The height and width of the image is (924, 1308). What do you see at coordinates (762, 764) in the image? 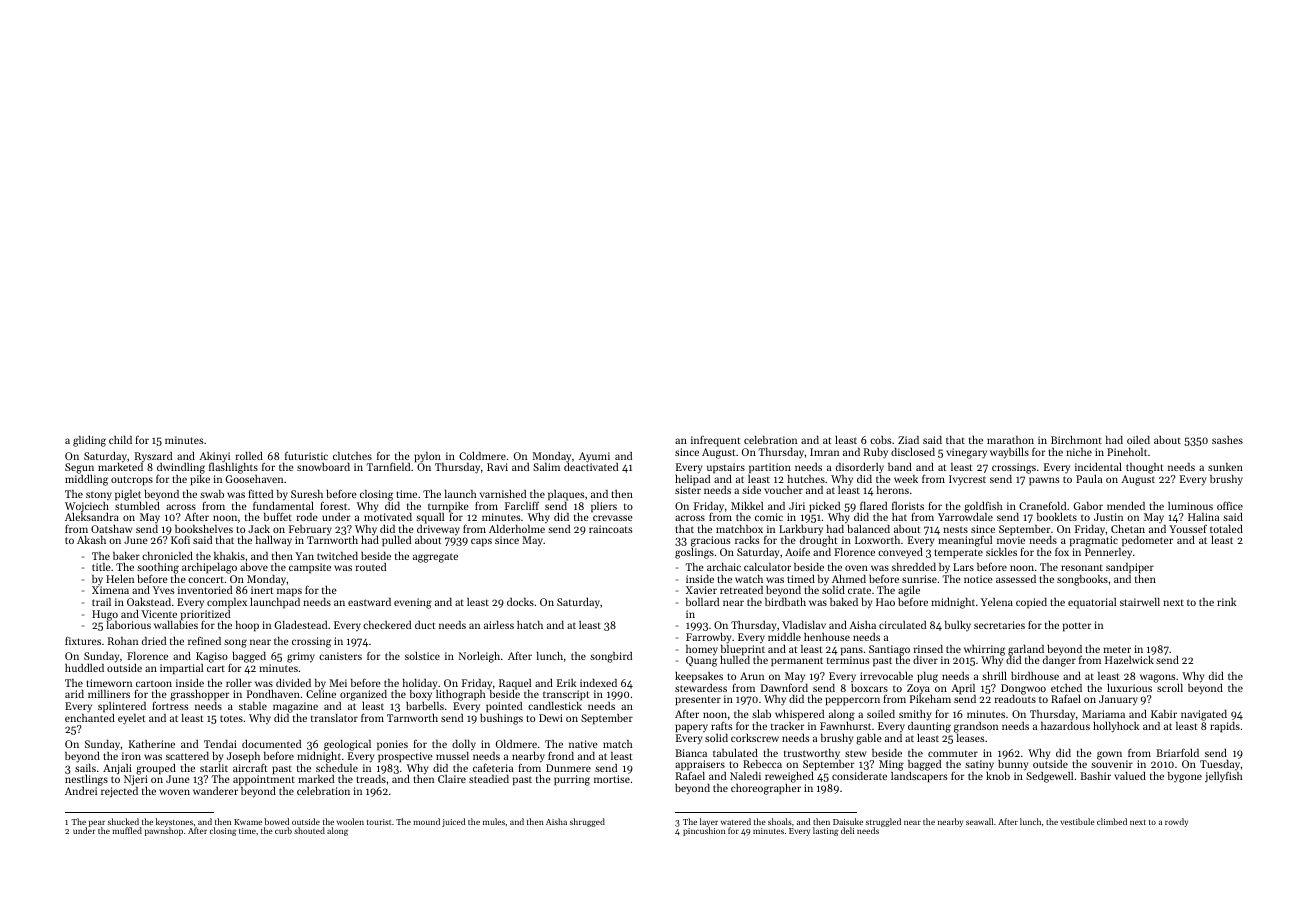
I see `Rebecca` at bounding box center [762, 764].
